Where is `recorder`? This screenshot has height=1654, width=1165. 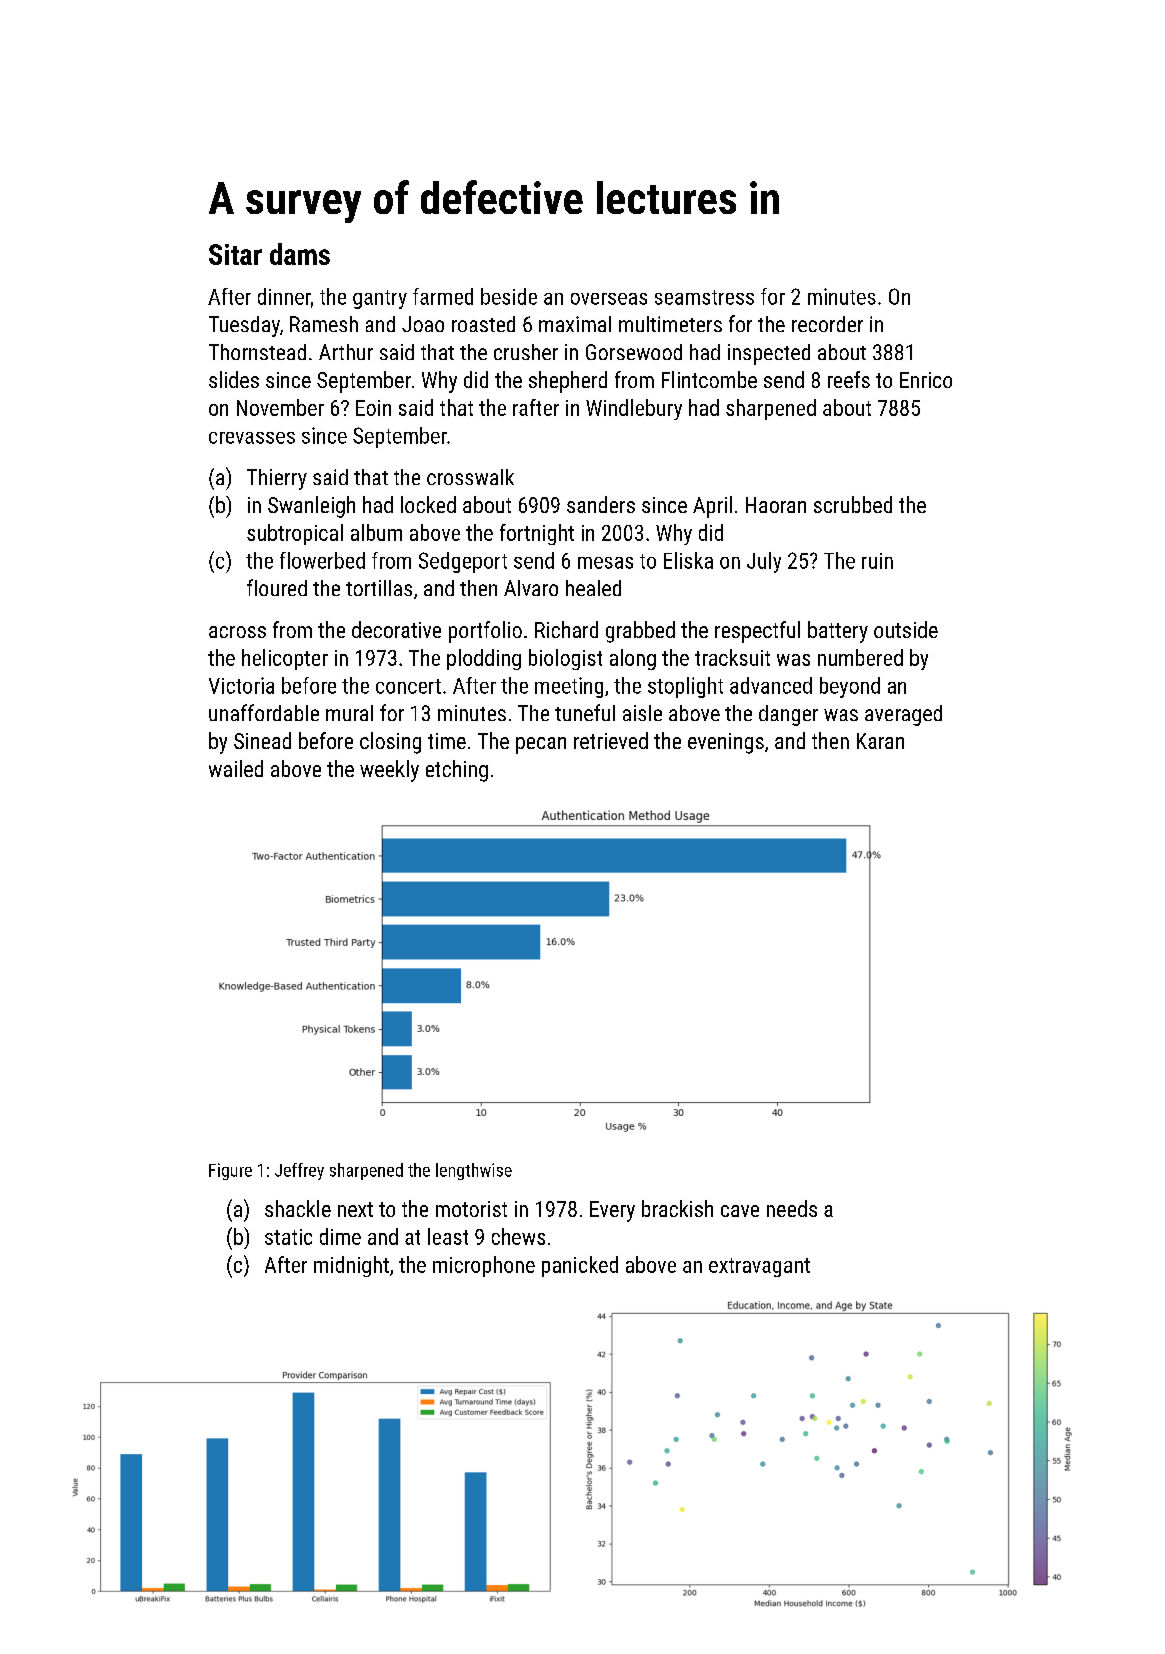 recorder is located at coordinates (827, 324).
